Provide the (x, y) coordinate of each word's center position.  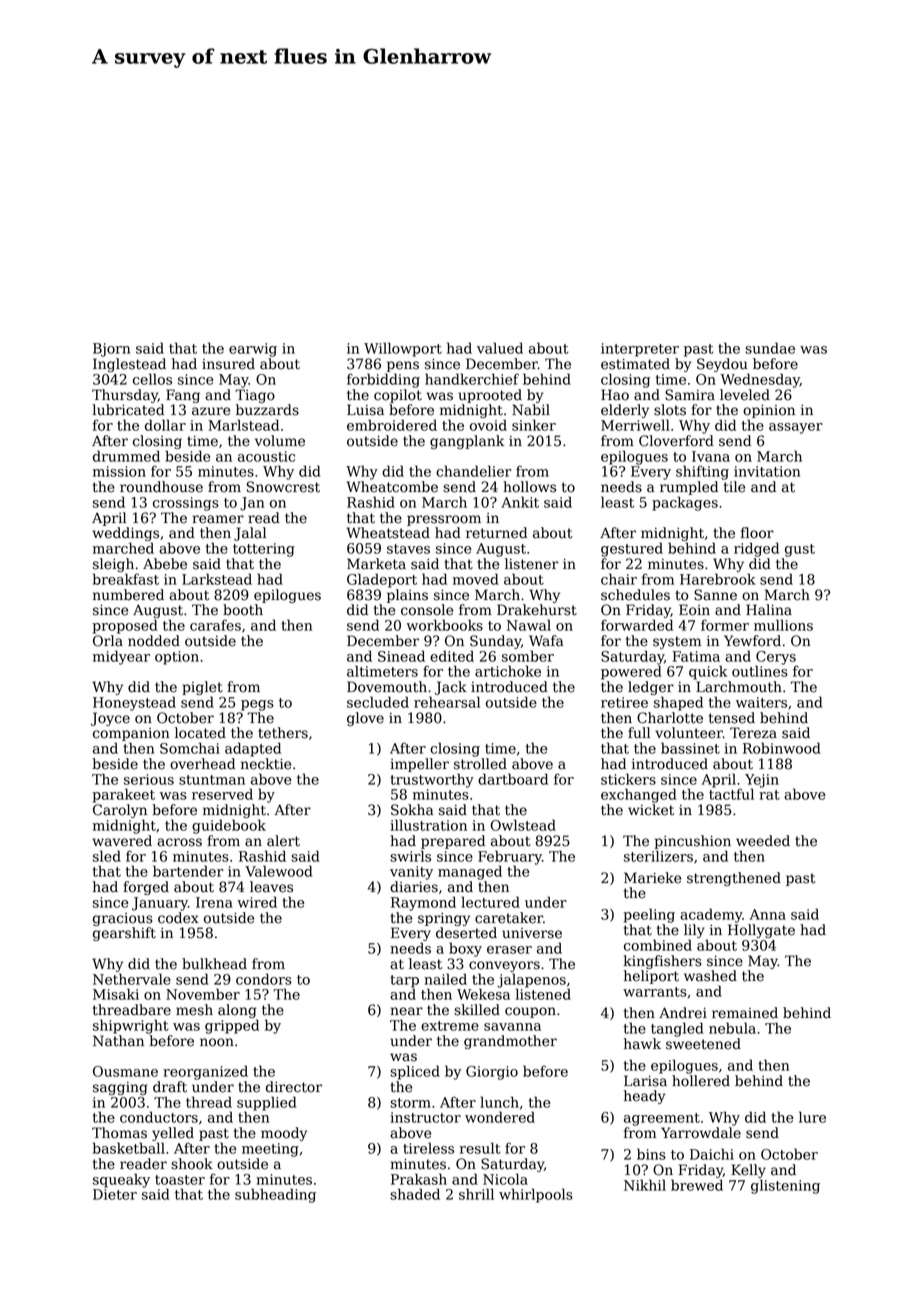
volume (280, 441)
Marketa (376, 564)
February (510, 857)
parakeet (123, 795)
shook (192, 1164)
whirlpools (536, 1195)
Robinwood (782, 748)
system (677, 642)
